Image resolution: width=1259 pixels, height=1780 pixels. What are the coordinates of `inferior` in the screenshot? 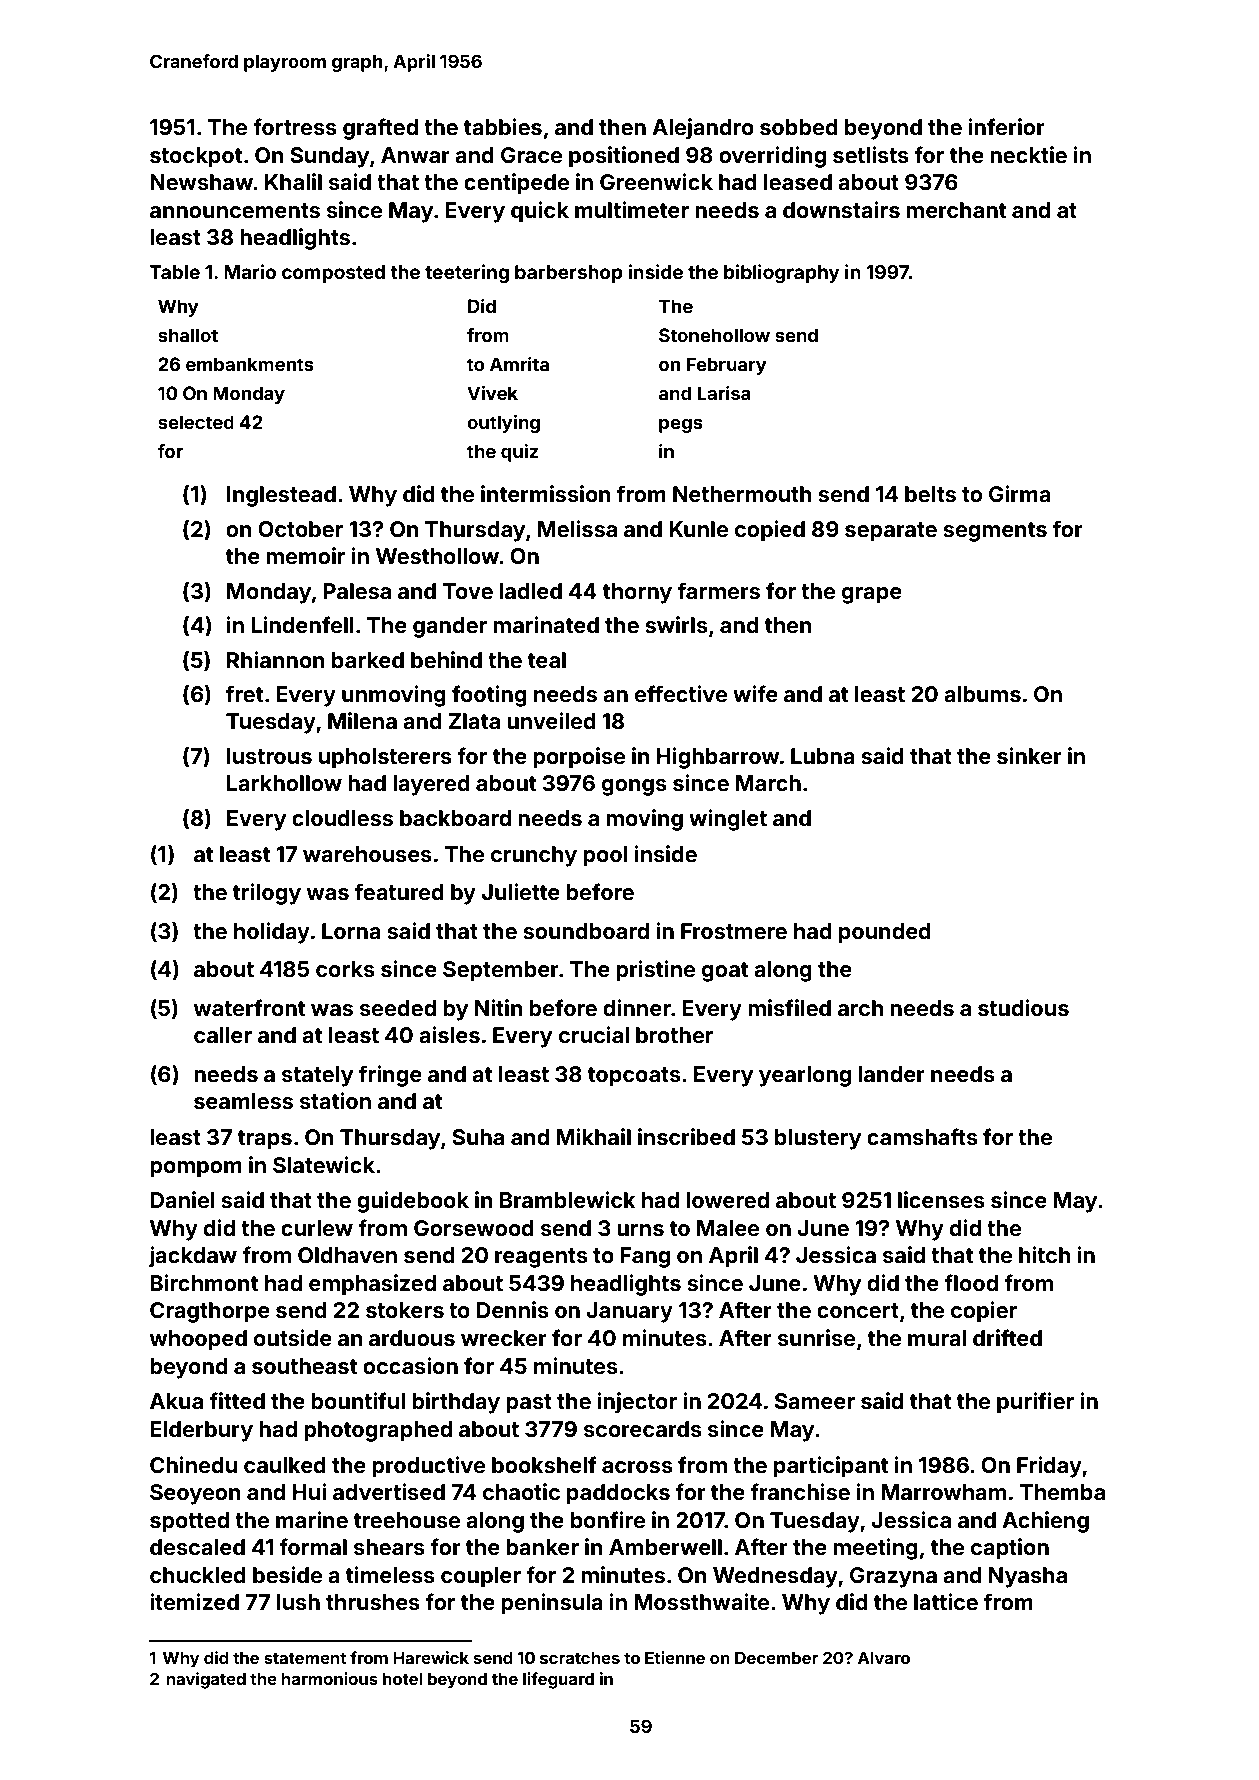 It's located at (1007, 126).
